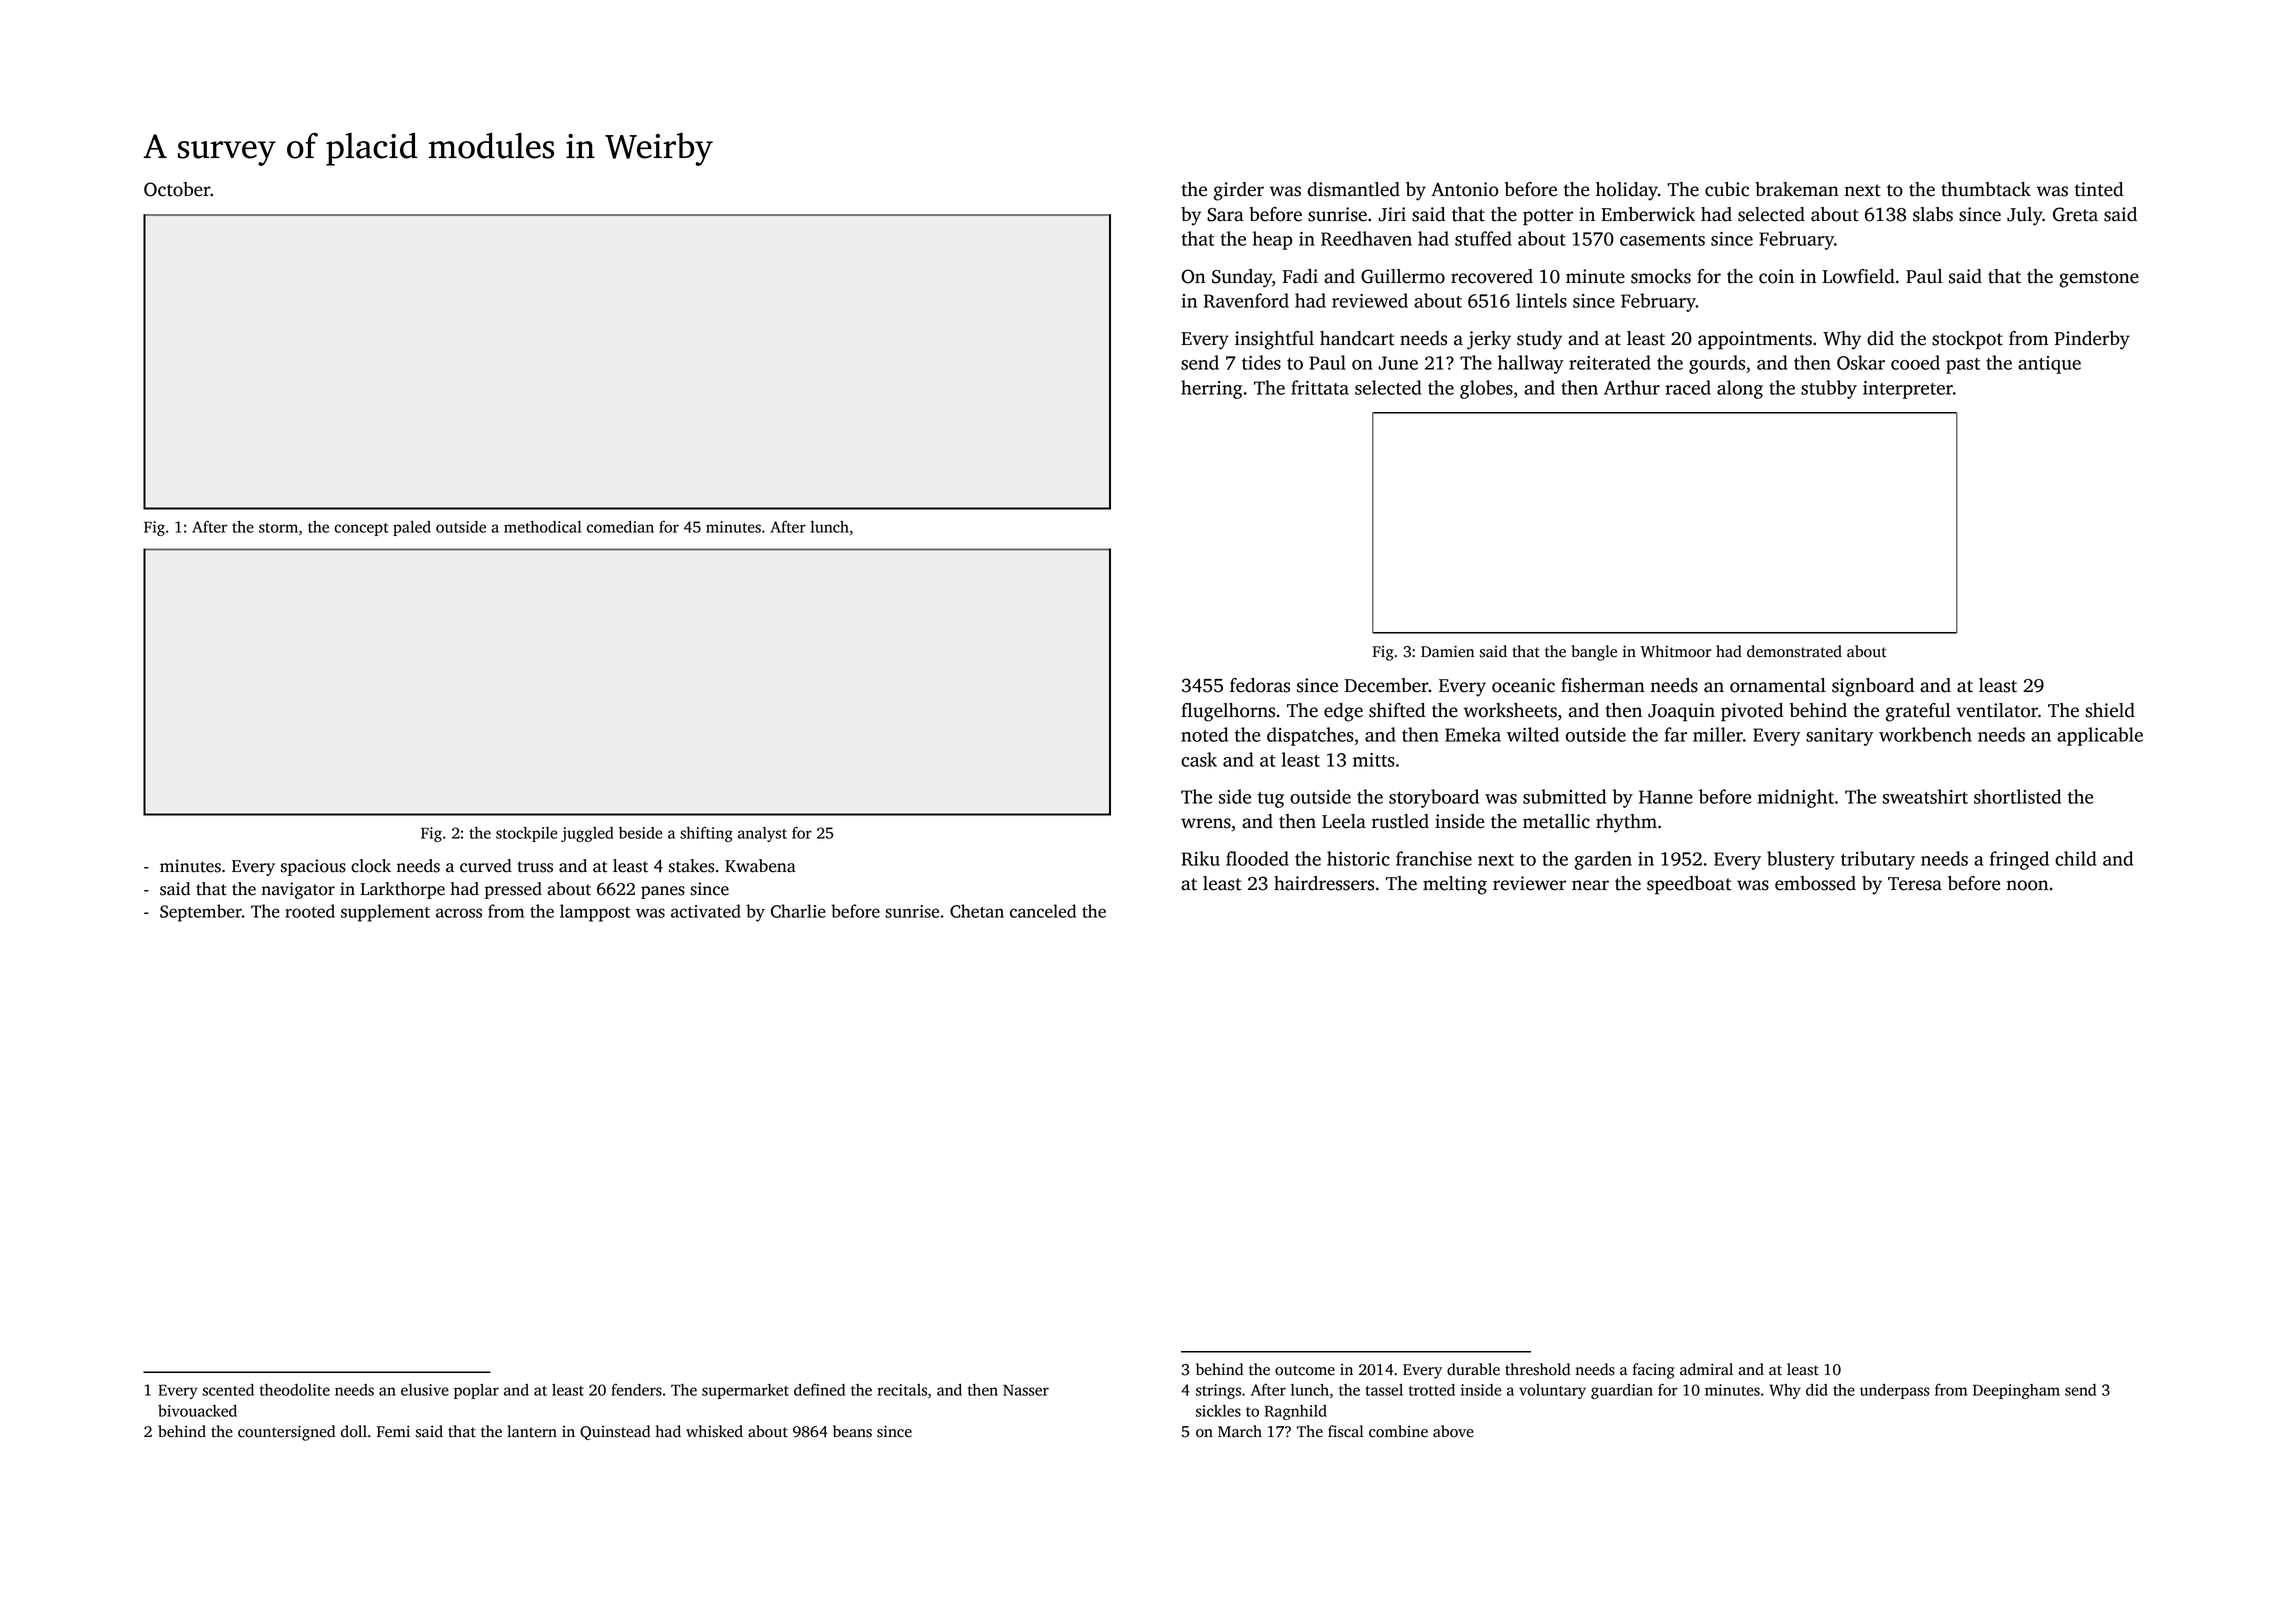 The image size is (2292, 1620). I want to click on countersigned, so click(286, 1433).
